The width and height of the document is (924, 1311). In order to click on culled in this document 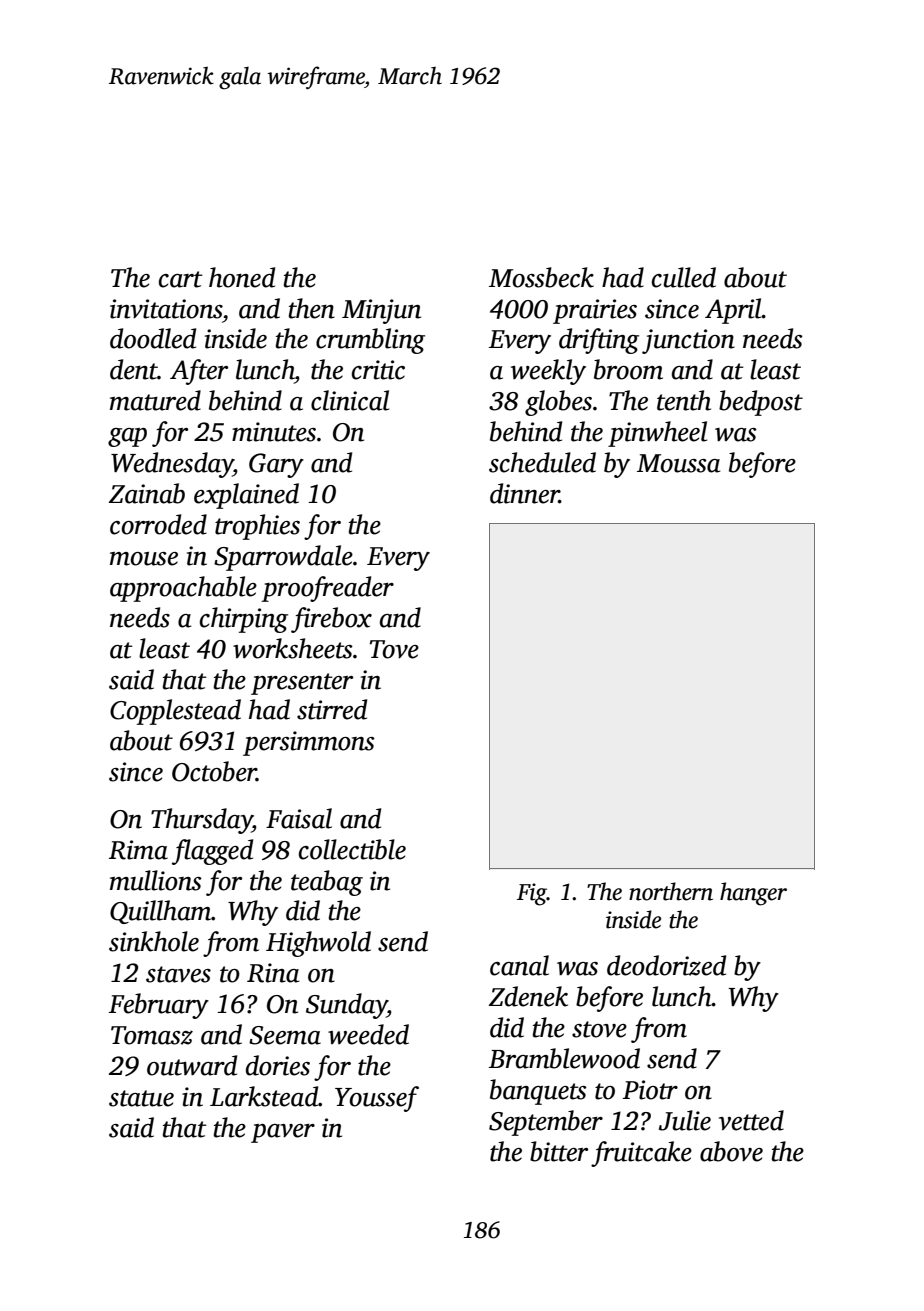, I will do `click(684, 277)`.
